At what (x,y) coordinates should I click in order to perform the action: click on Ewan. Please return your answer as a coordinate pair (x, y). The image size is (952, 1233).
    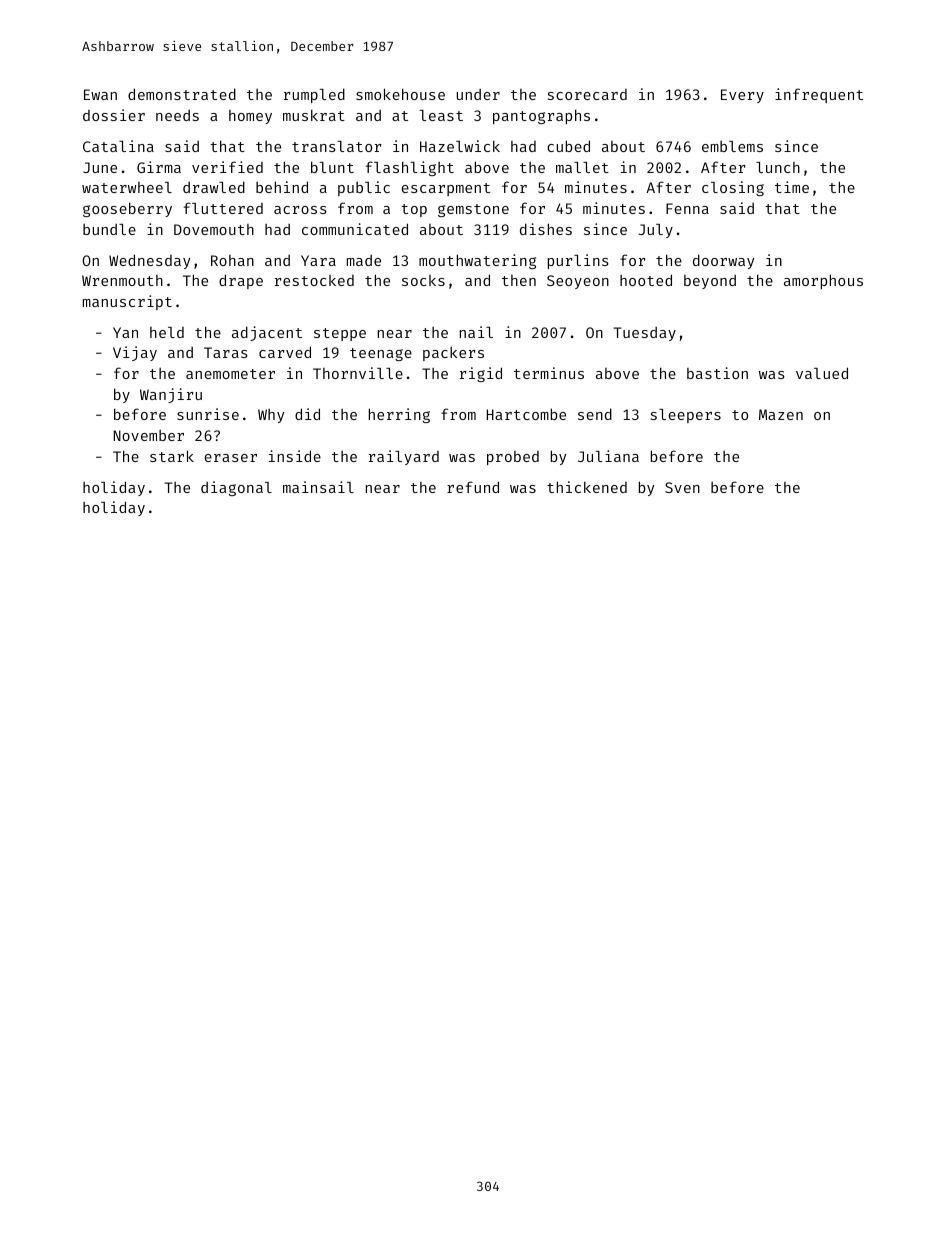
    Looking at the image, I should click on (100, 94).
